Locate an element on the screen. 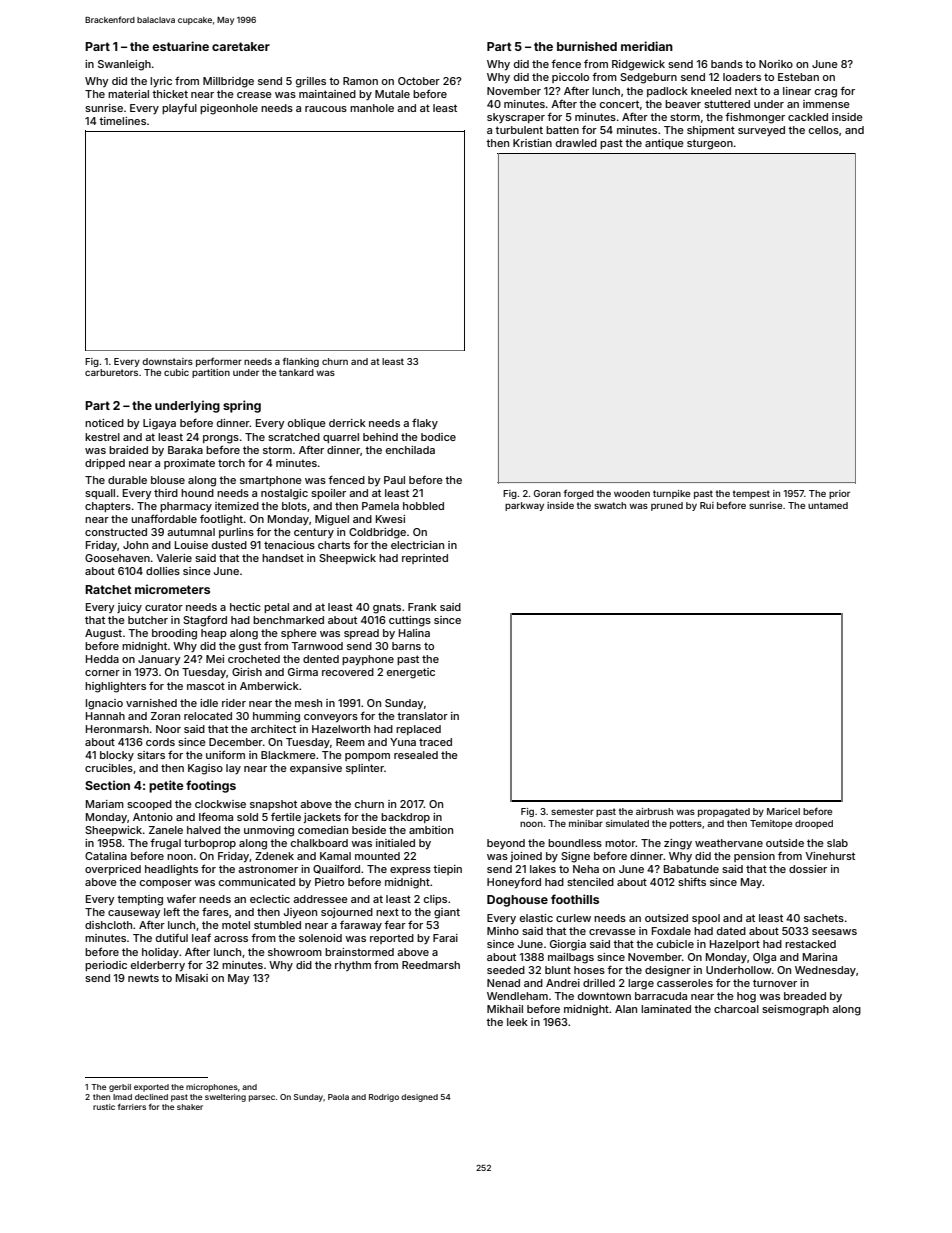  motel is located at coordinates (236, 925).
